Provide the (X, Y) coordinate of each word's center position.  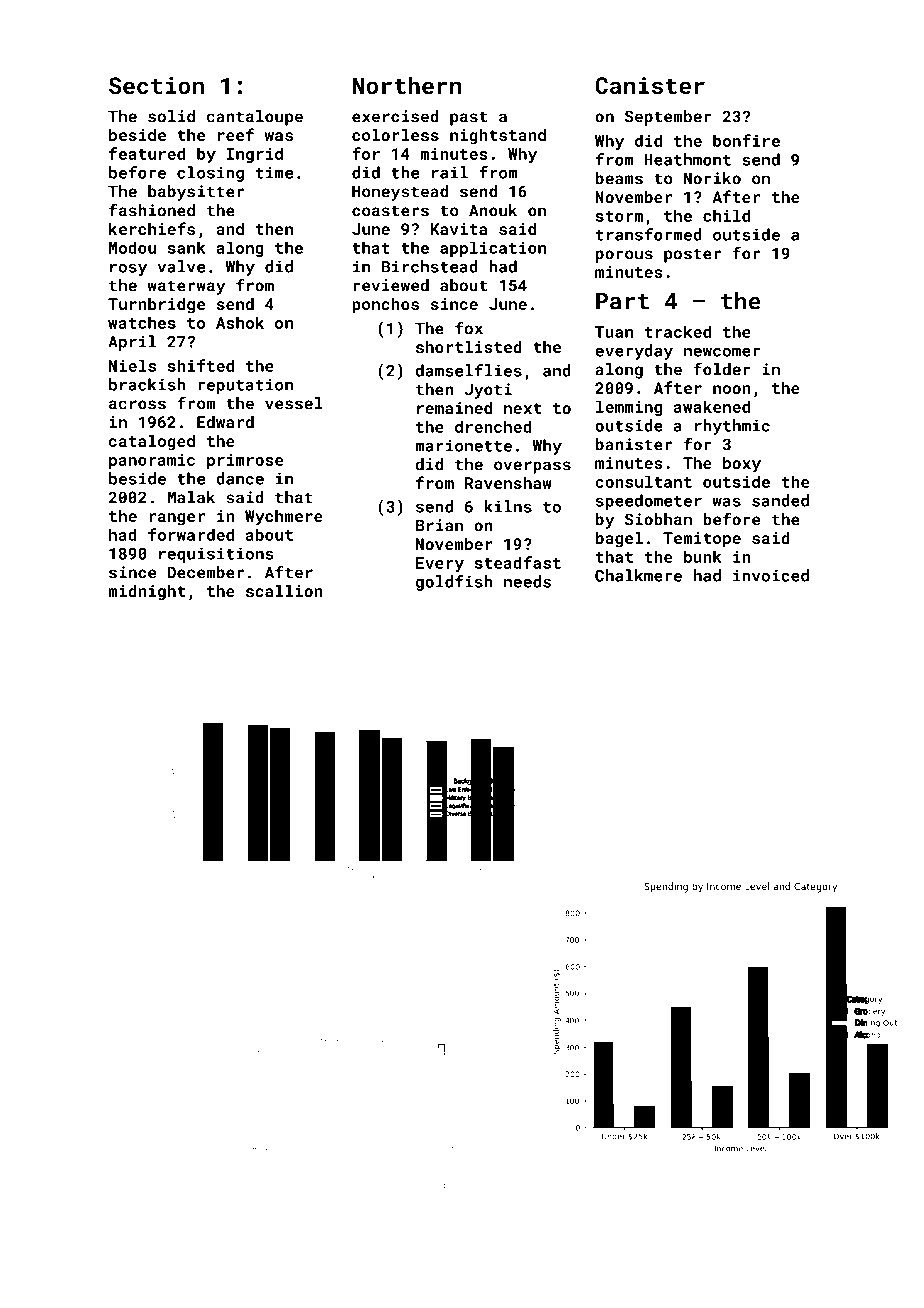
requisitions (216, 555)
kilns (508, 506)
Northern (407, 85)
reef (236, 134)
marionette (463, 445)
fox (469, 328)
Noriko (712, 178)
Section (156, 85)
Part (622, 301)
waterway (186, 287)
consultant (643, 481)
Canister (650, 85)
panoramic (152, 461)
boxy (742, 465)
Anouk (493, 210)
